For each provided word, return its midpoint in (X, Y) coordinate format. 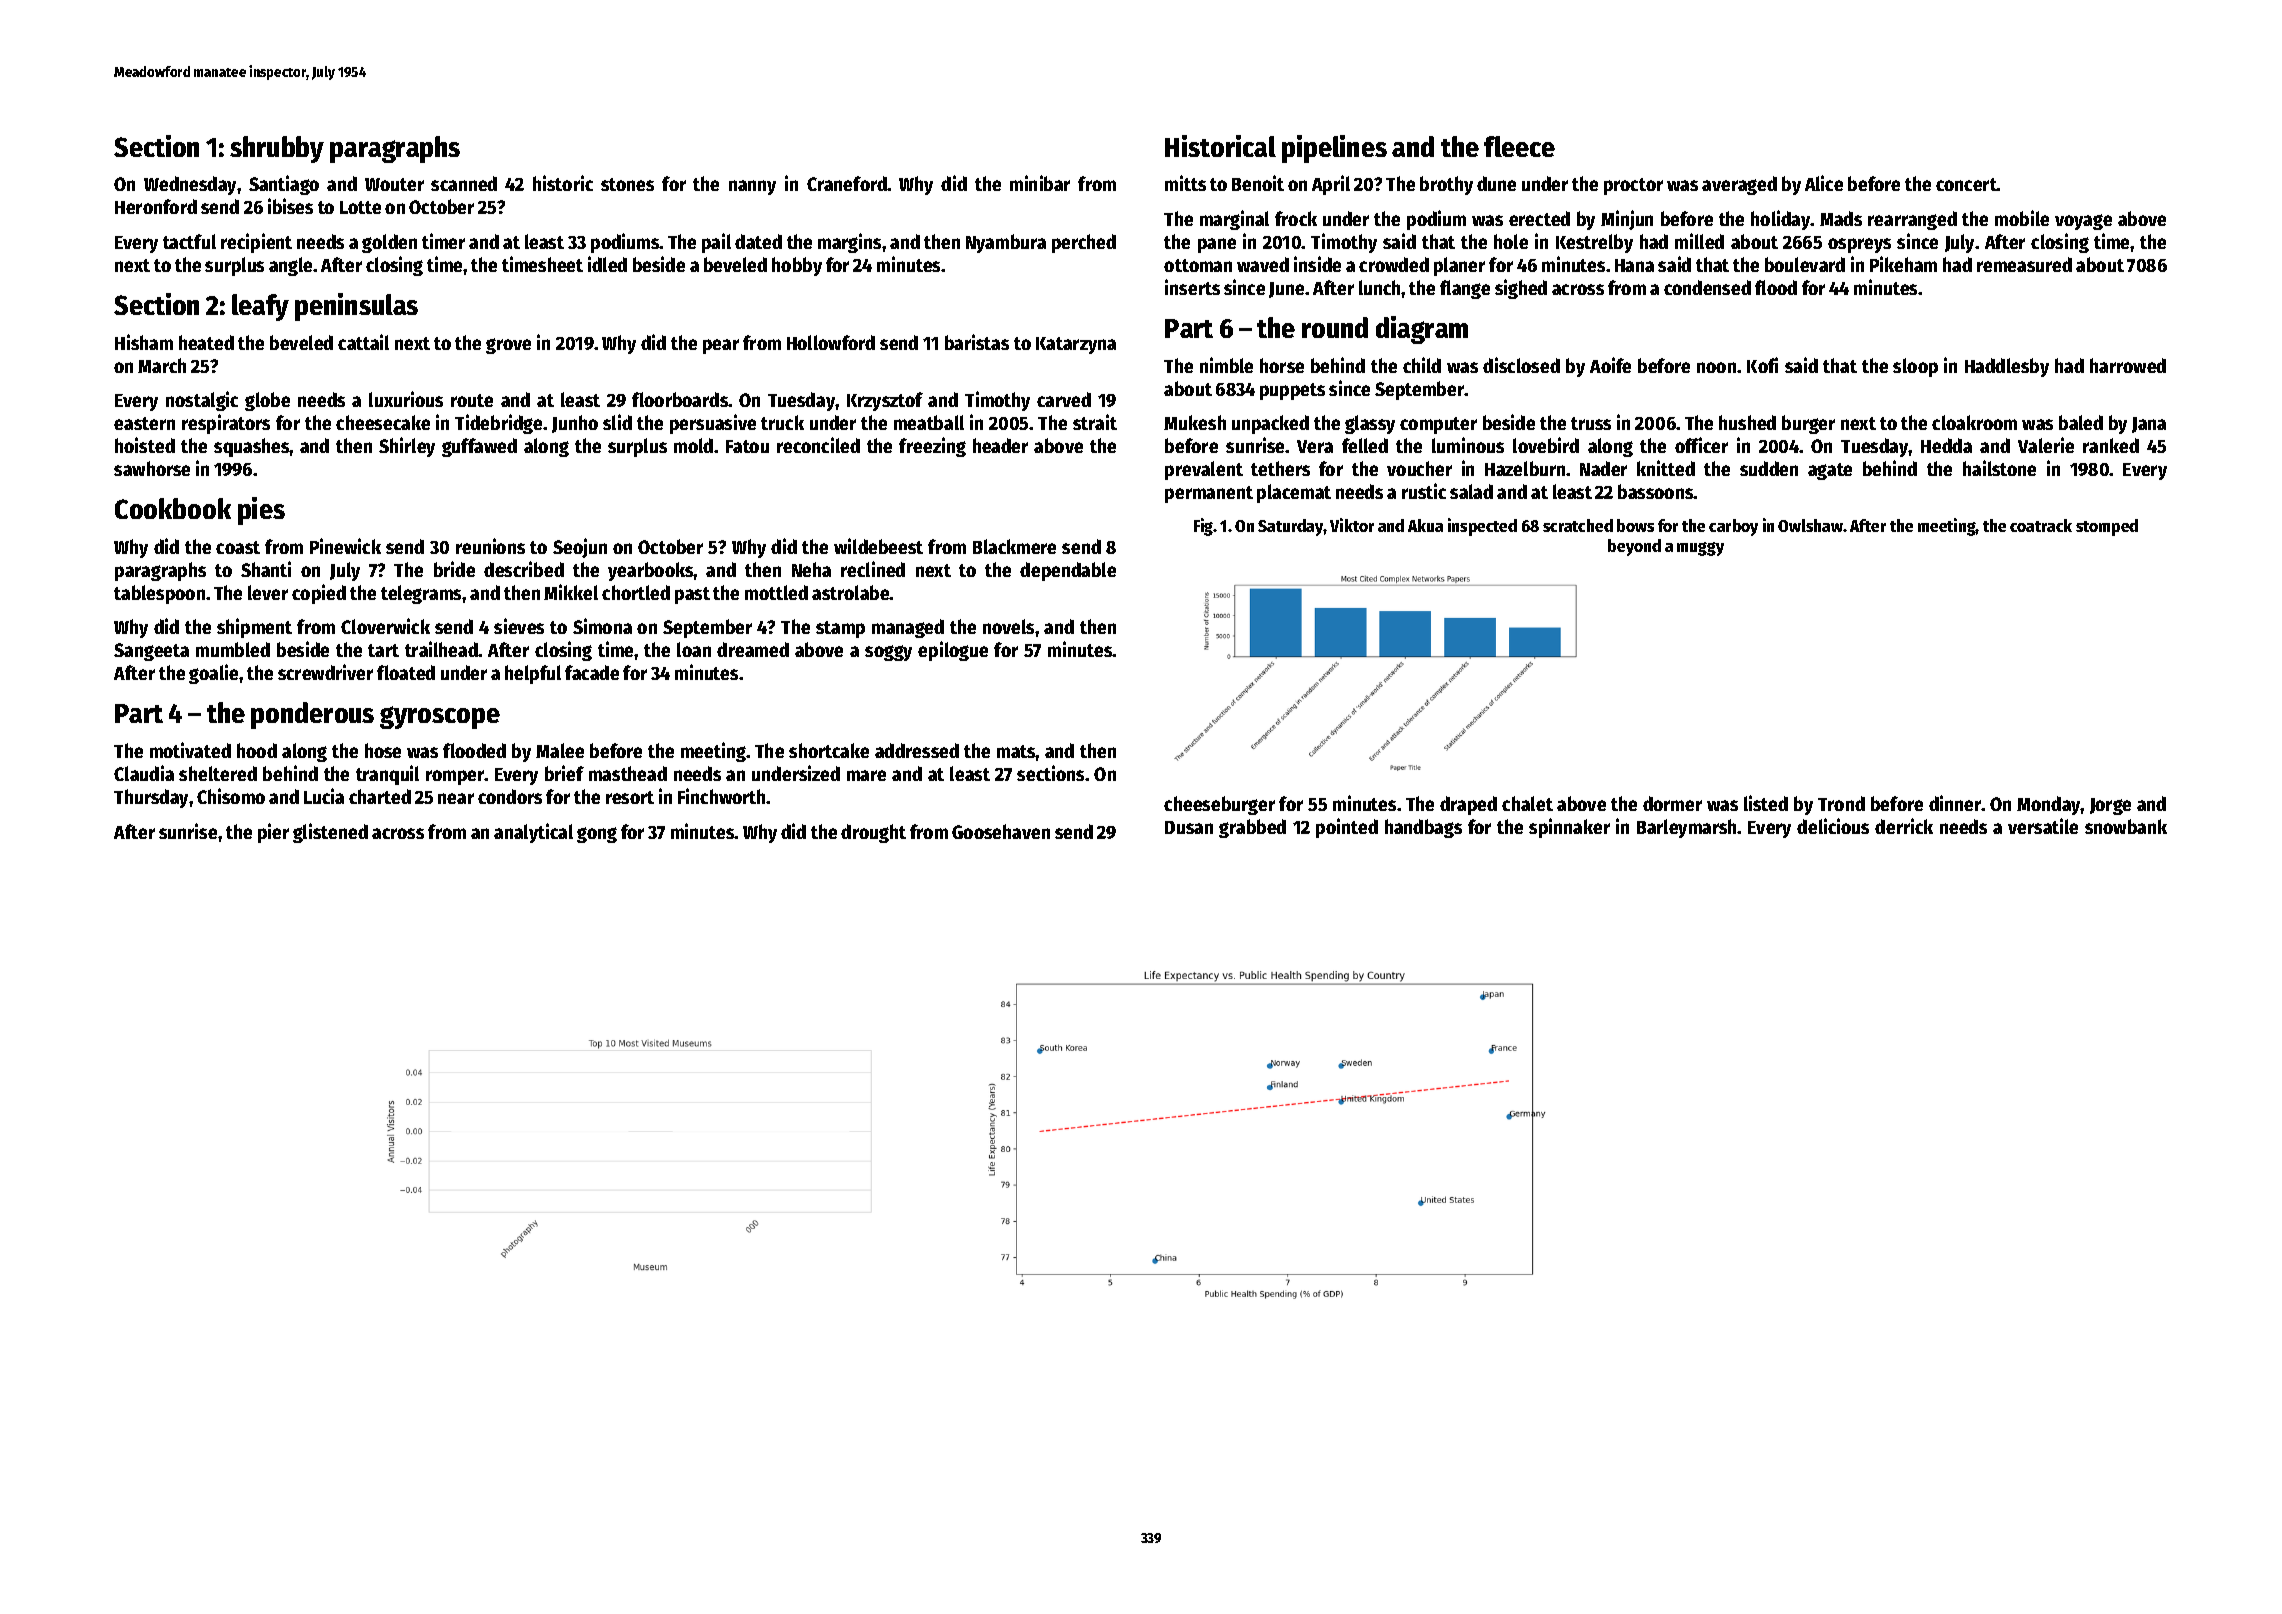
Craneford (847, 183)
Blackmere (1014, 546)
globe (267, 401)
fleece (1519, 146)
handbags (1423, 828)
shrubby (277, 149)
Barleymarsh (1687, 828)
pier (273, 833)
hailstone (1999, 468)
